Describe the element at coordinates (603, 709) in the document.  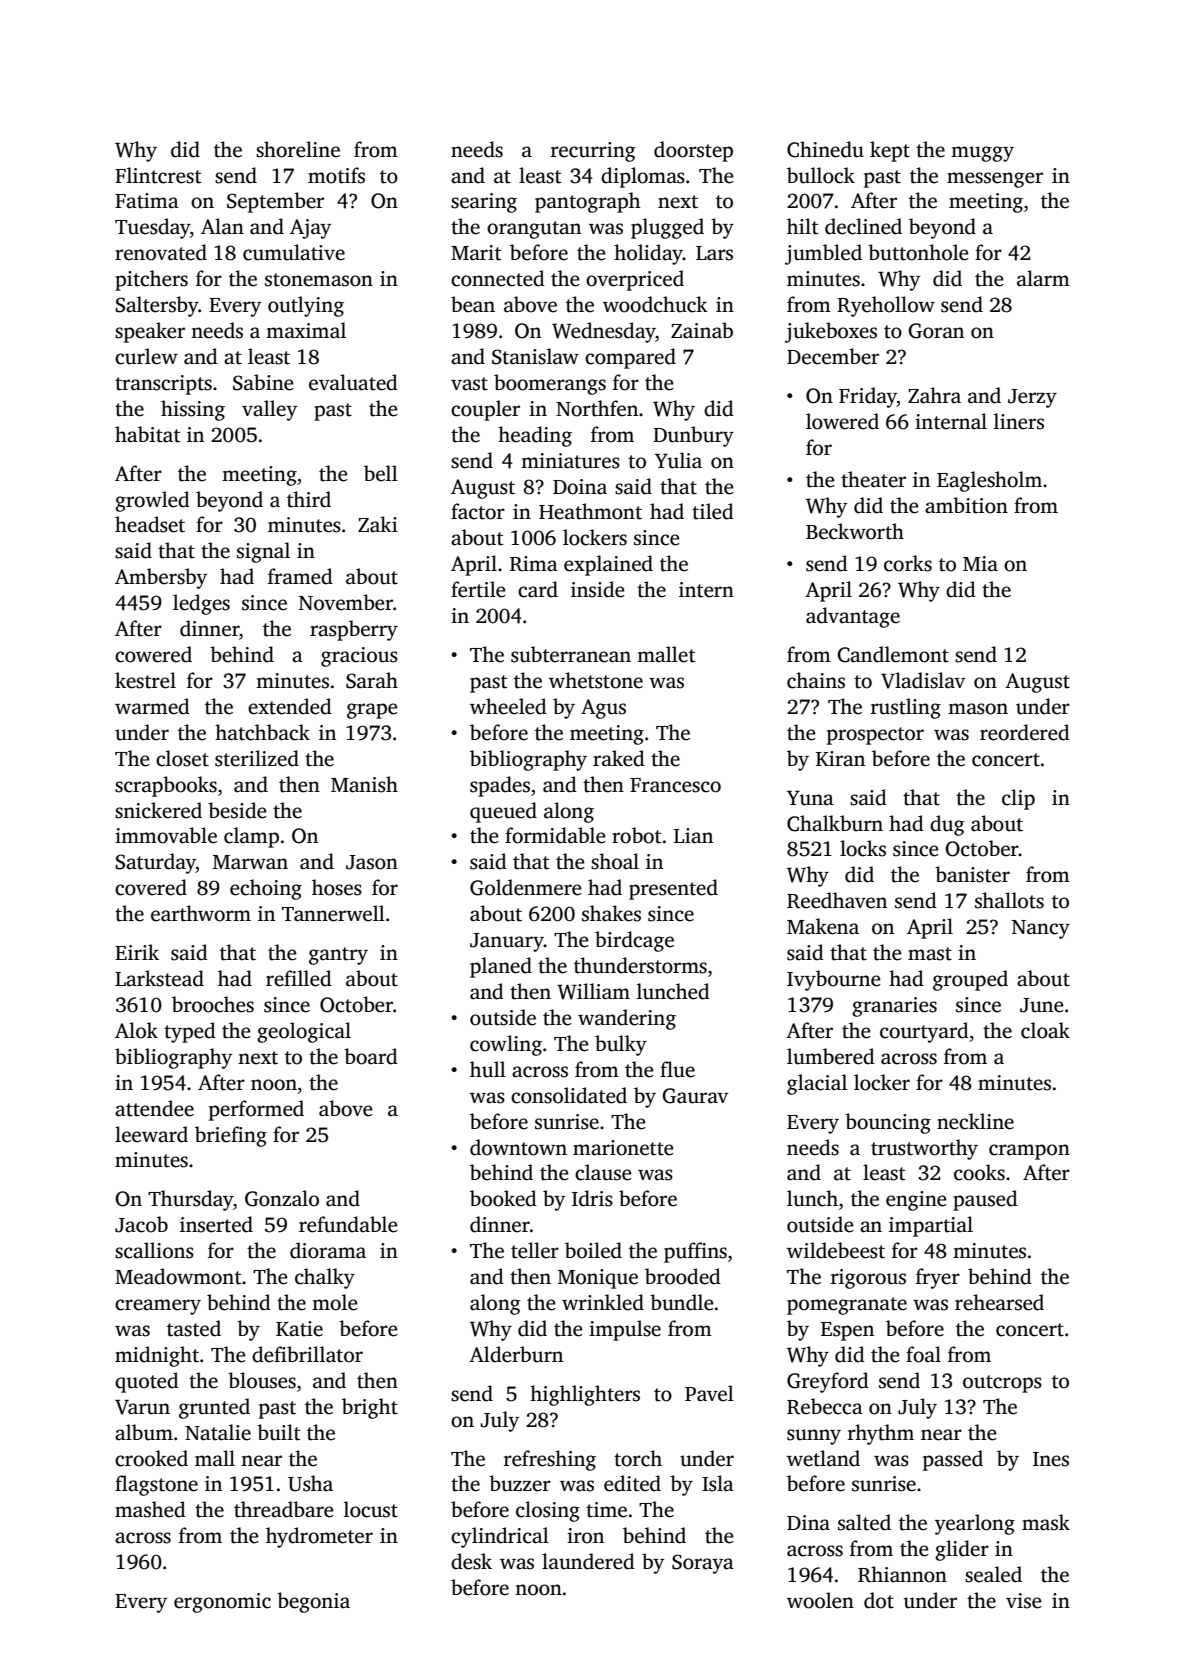
I see `Agus` at that location.
